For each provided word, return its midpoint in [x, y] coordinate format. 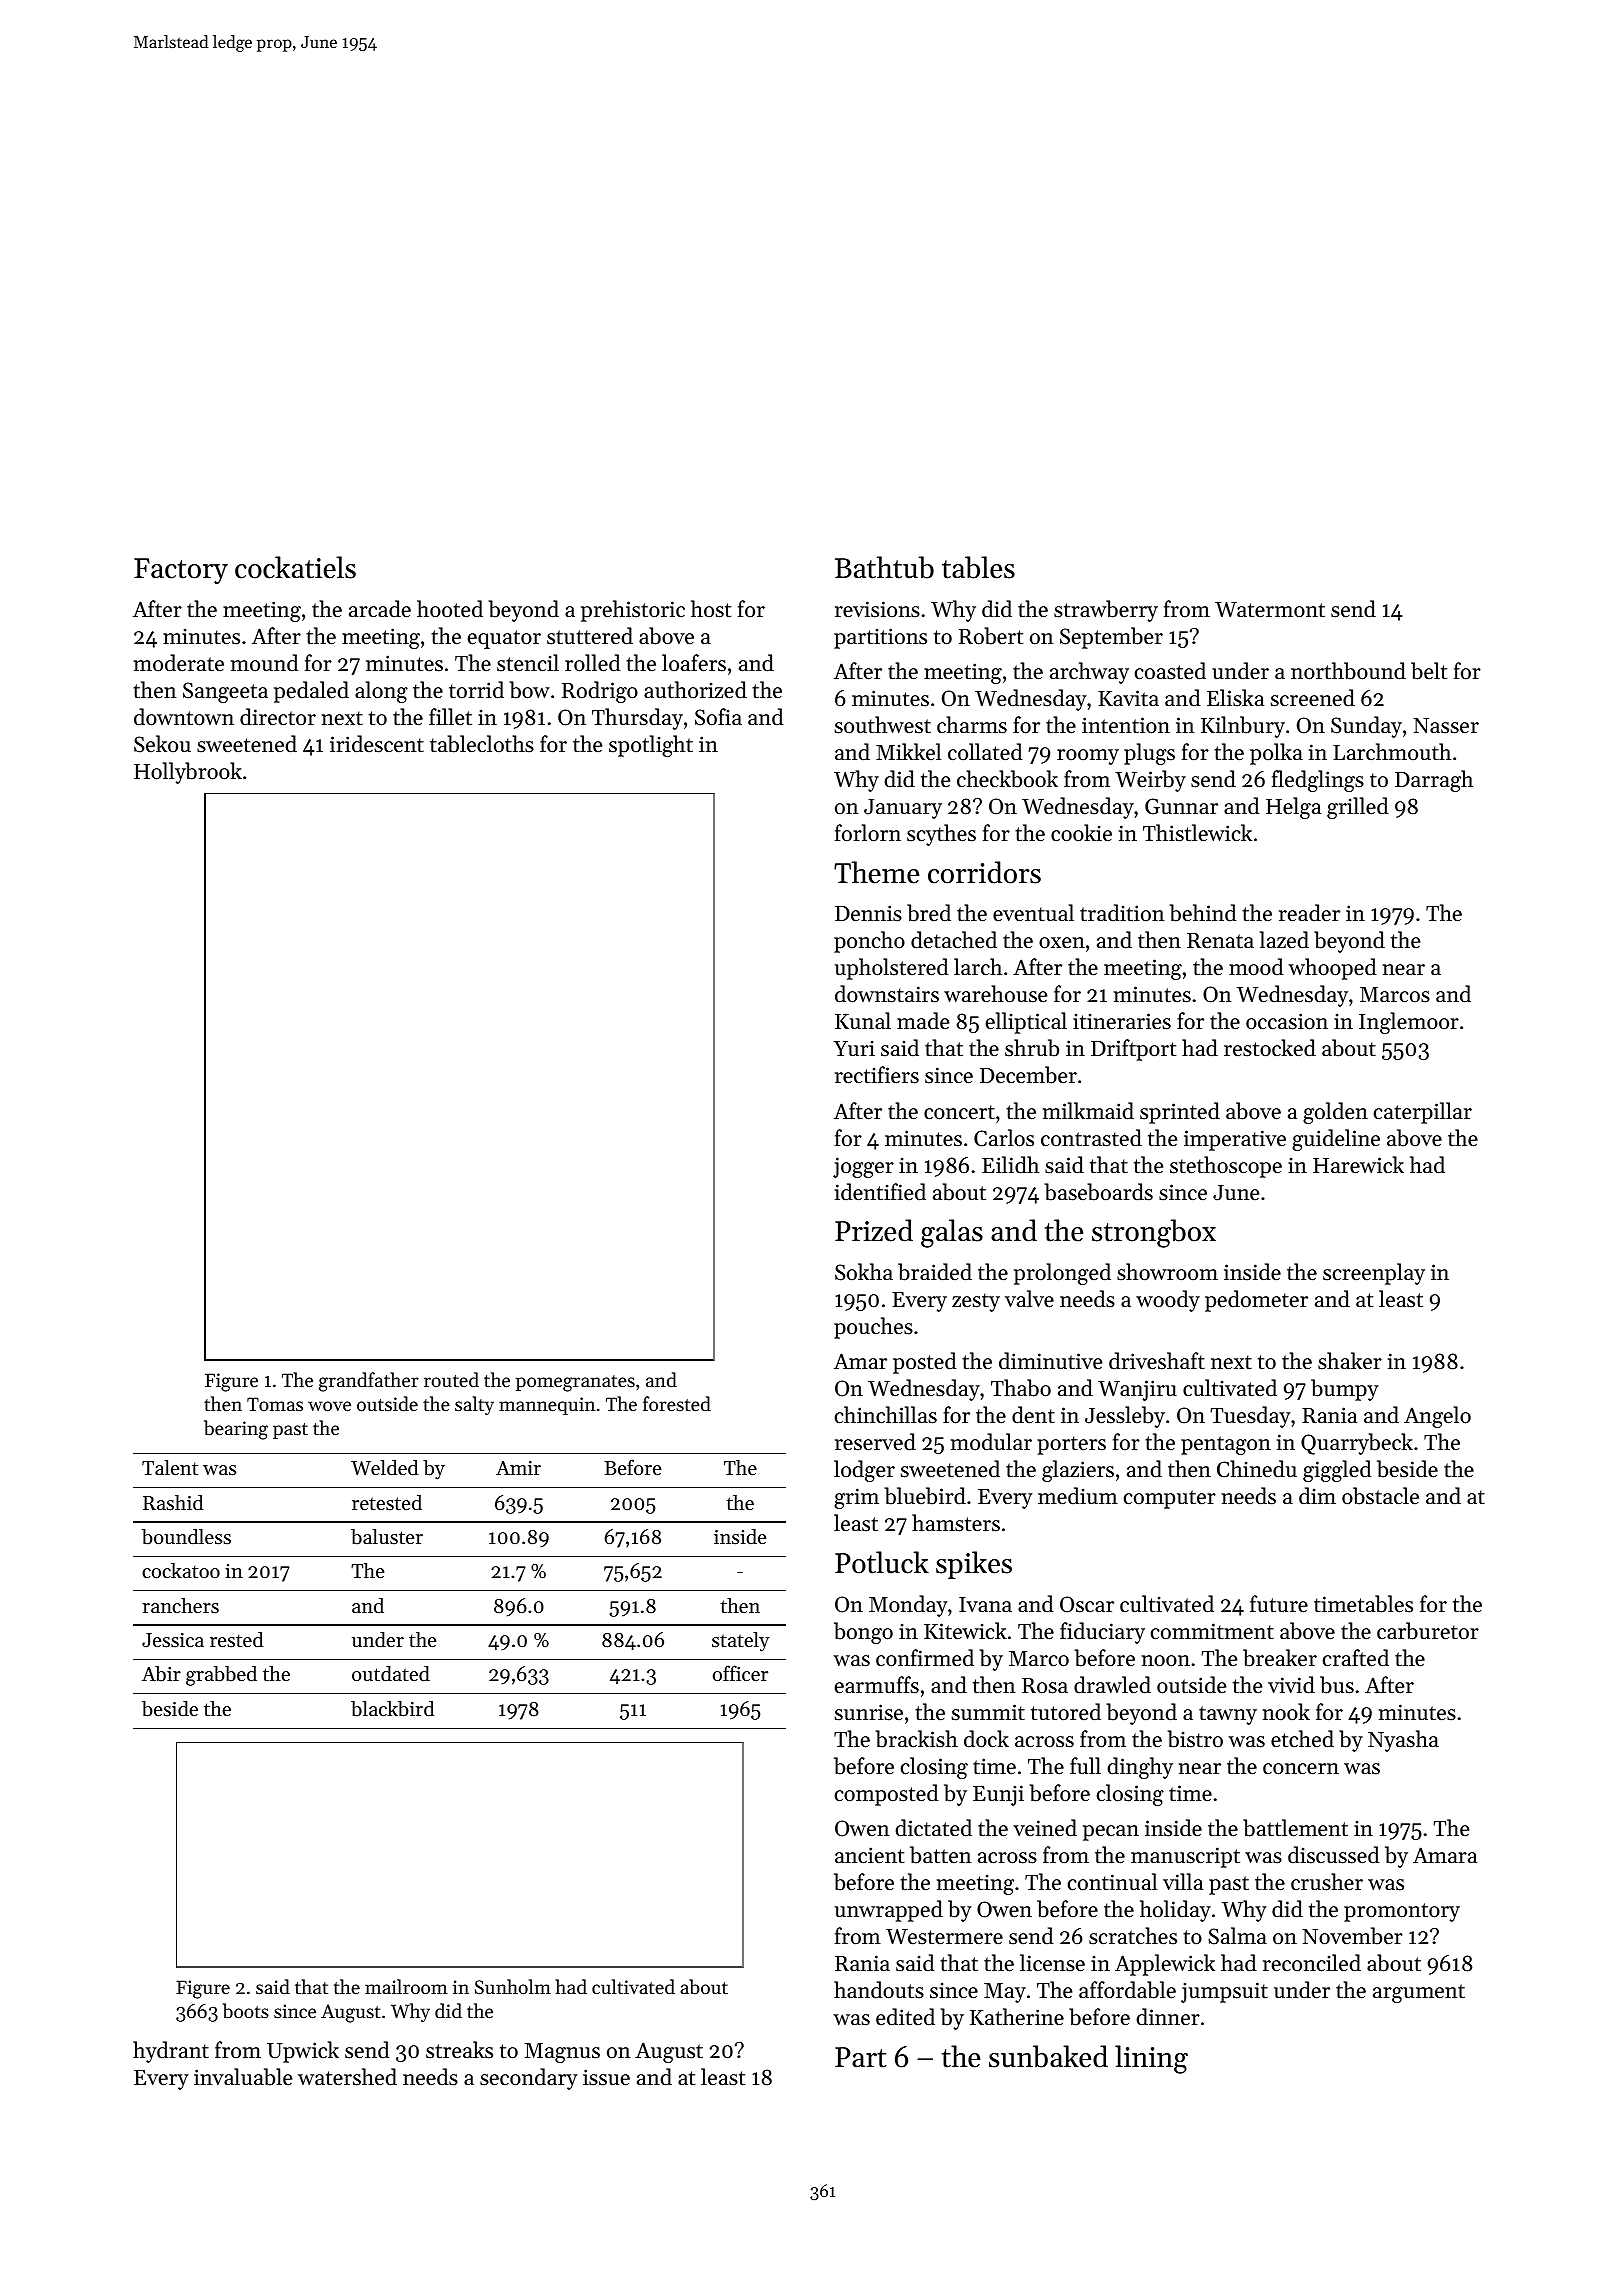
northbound [1348, 671]
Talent [170, 1468]
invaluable [243, 2077]
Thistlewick [1197, 833]
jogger [863, 1167]
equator [504, 639]
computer [1170, 1499]
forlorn [868, 833]
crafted [1356, 1658]
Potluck [882, 1562]
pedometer [1256, 1301]
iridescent [377, 744]
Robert [991, 636]
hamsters [956, 1523]
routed [451, 1379]
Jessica [173, 1640]
